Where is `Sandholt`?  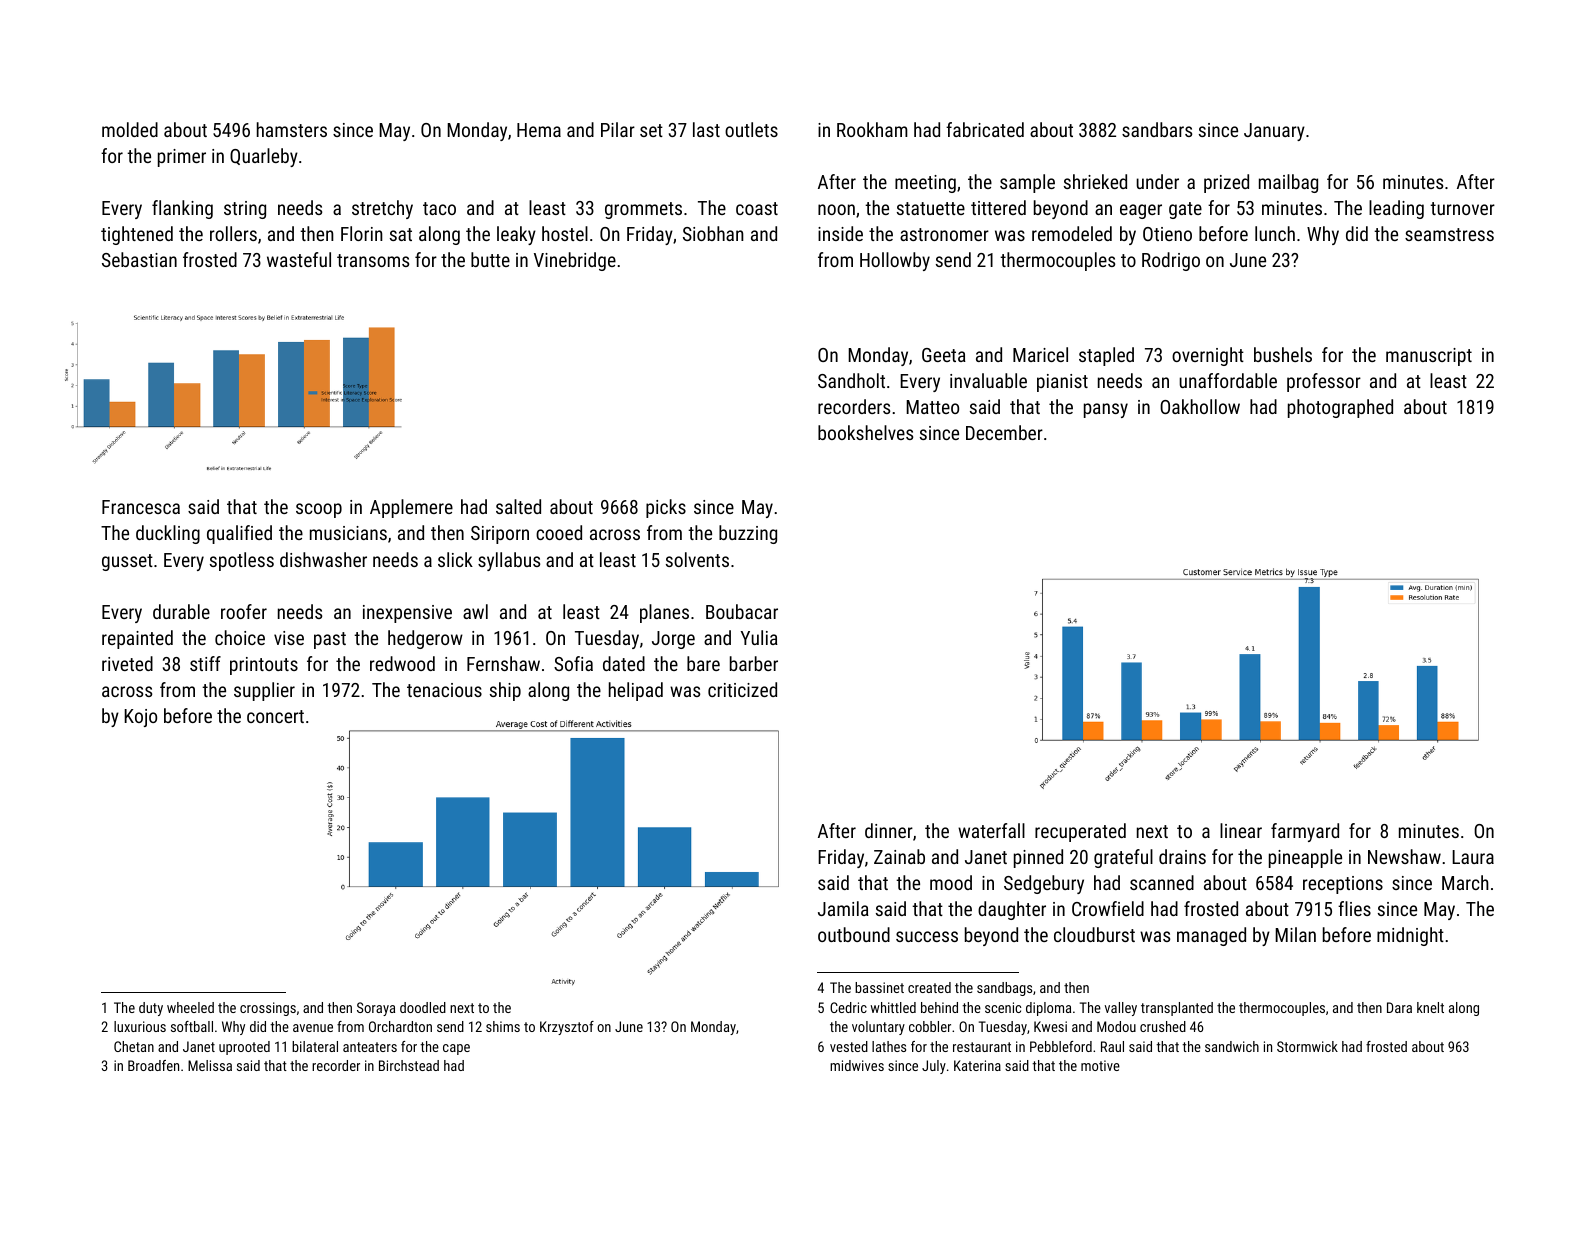 Sandholt is located at coordinates (851, 380).
